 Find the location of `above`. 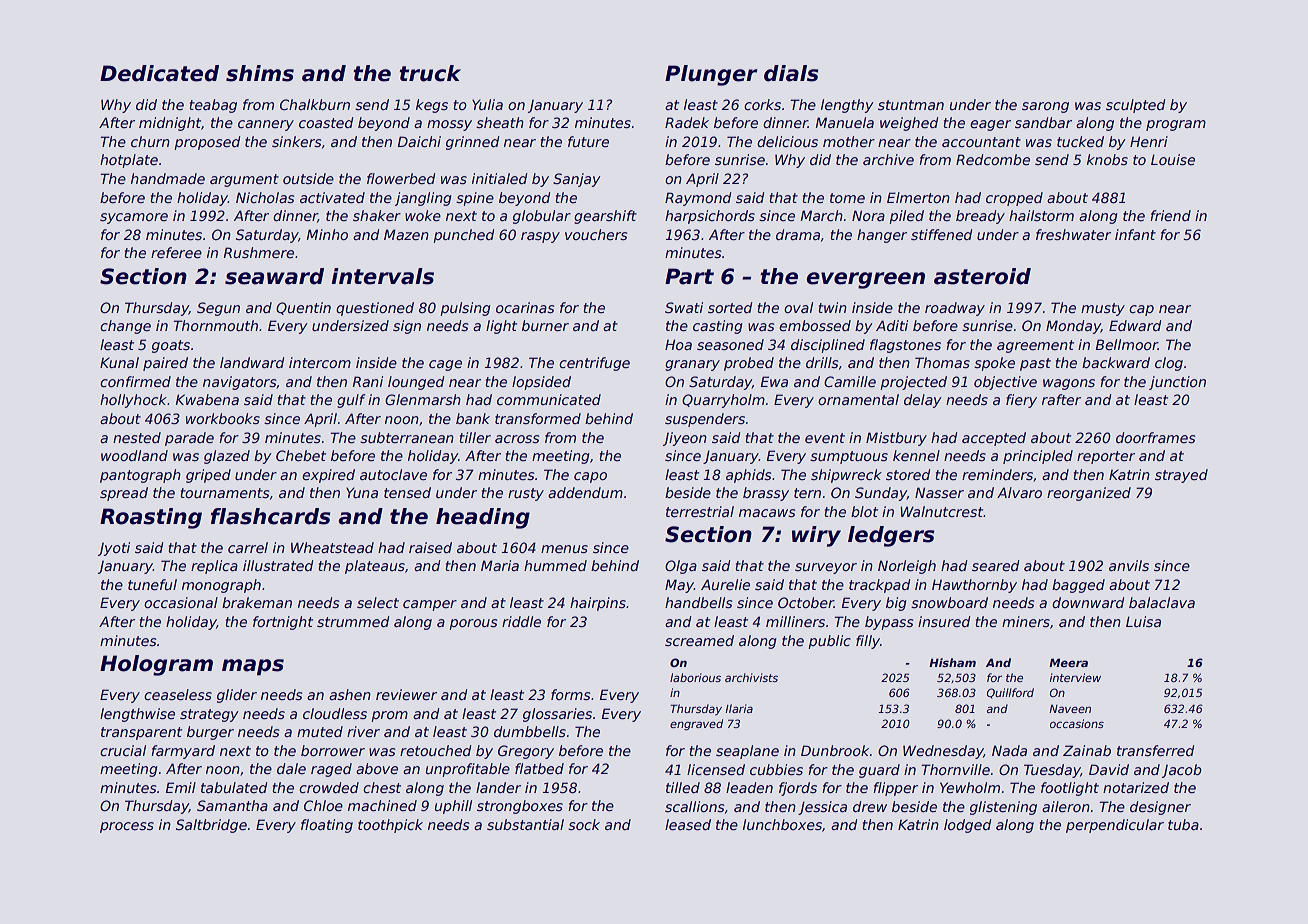

above is located at coordinates (377, 768).
